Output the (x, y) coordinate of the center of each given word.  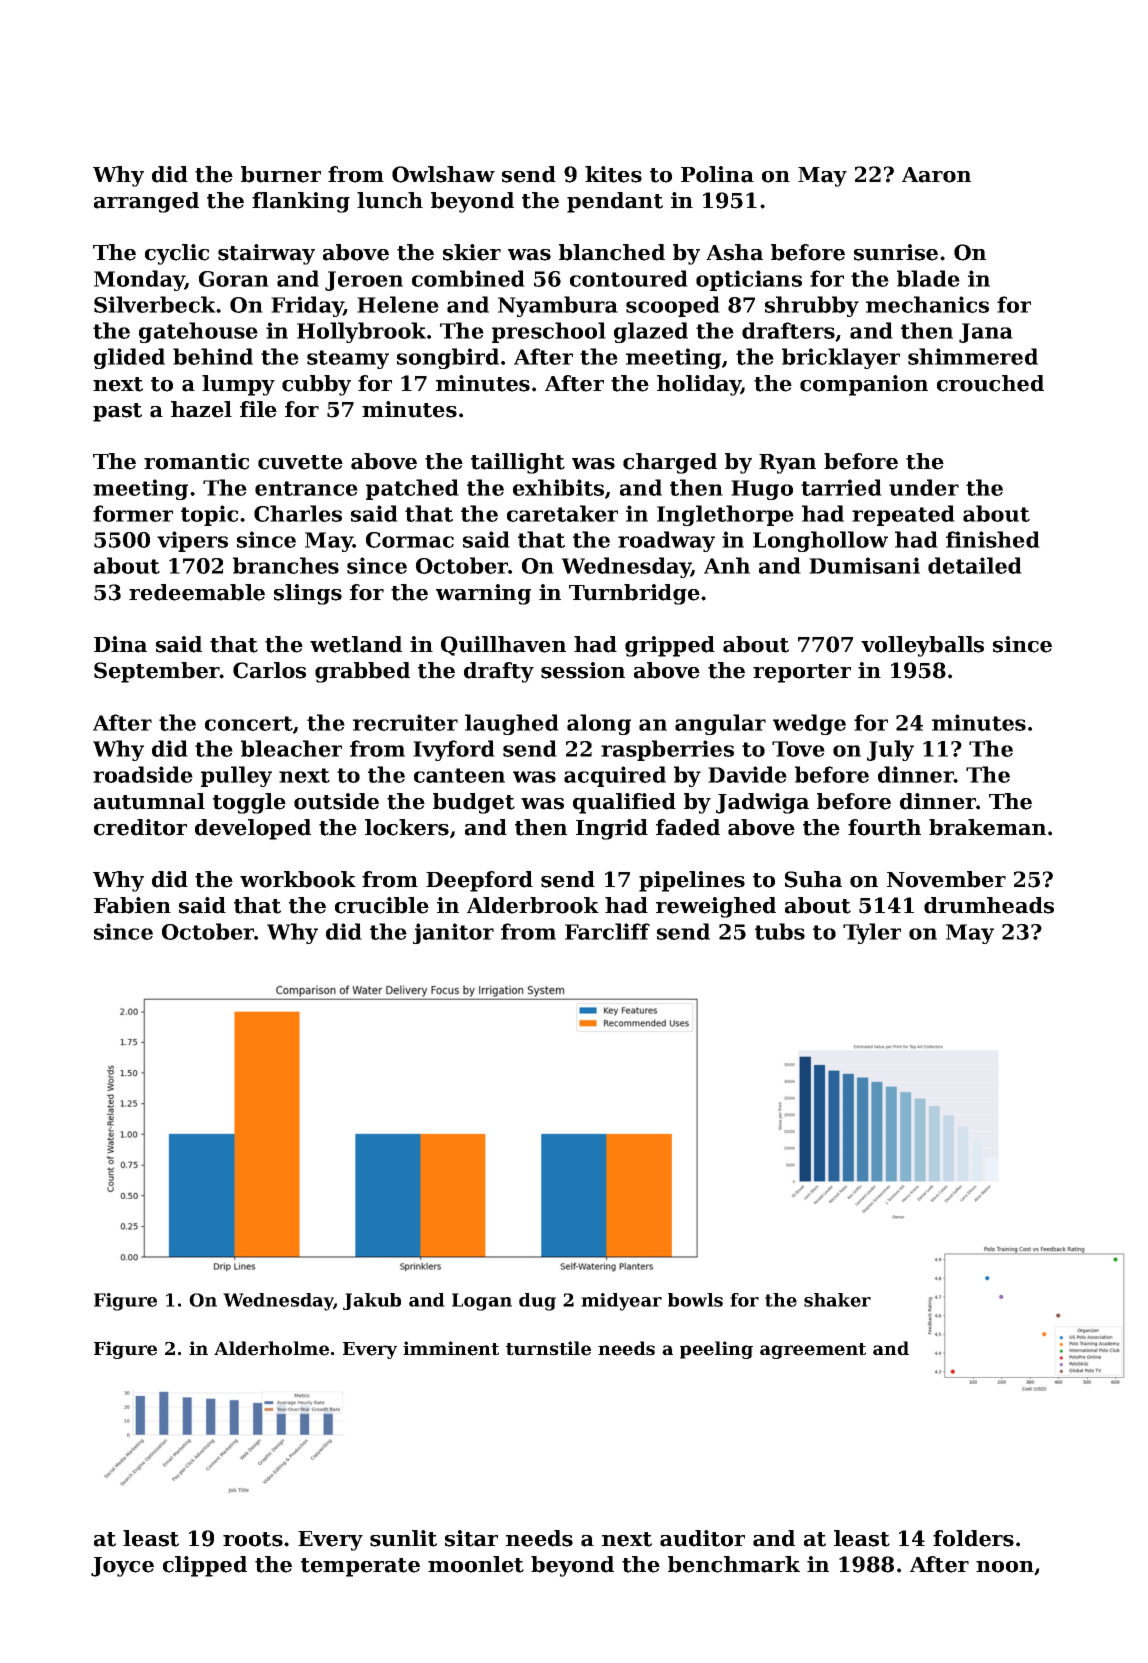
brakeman (987, 827)
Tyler (872, 933)
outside (336, 801)
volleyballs (922, 646)
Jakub (372, 1301)
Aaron (936, 175)
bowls (695, 1300)
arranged (146, 202)
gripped (670, 646)
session (583, 670)
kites (613, 174)
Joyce (122, 1567)
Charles (298, 513)
